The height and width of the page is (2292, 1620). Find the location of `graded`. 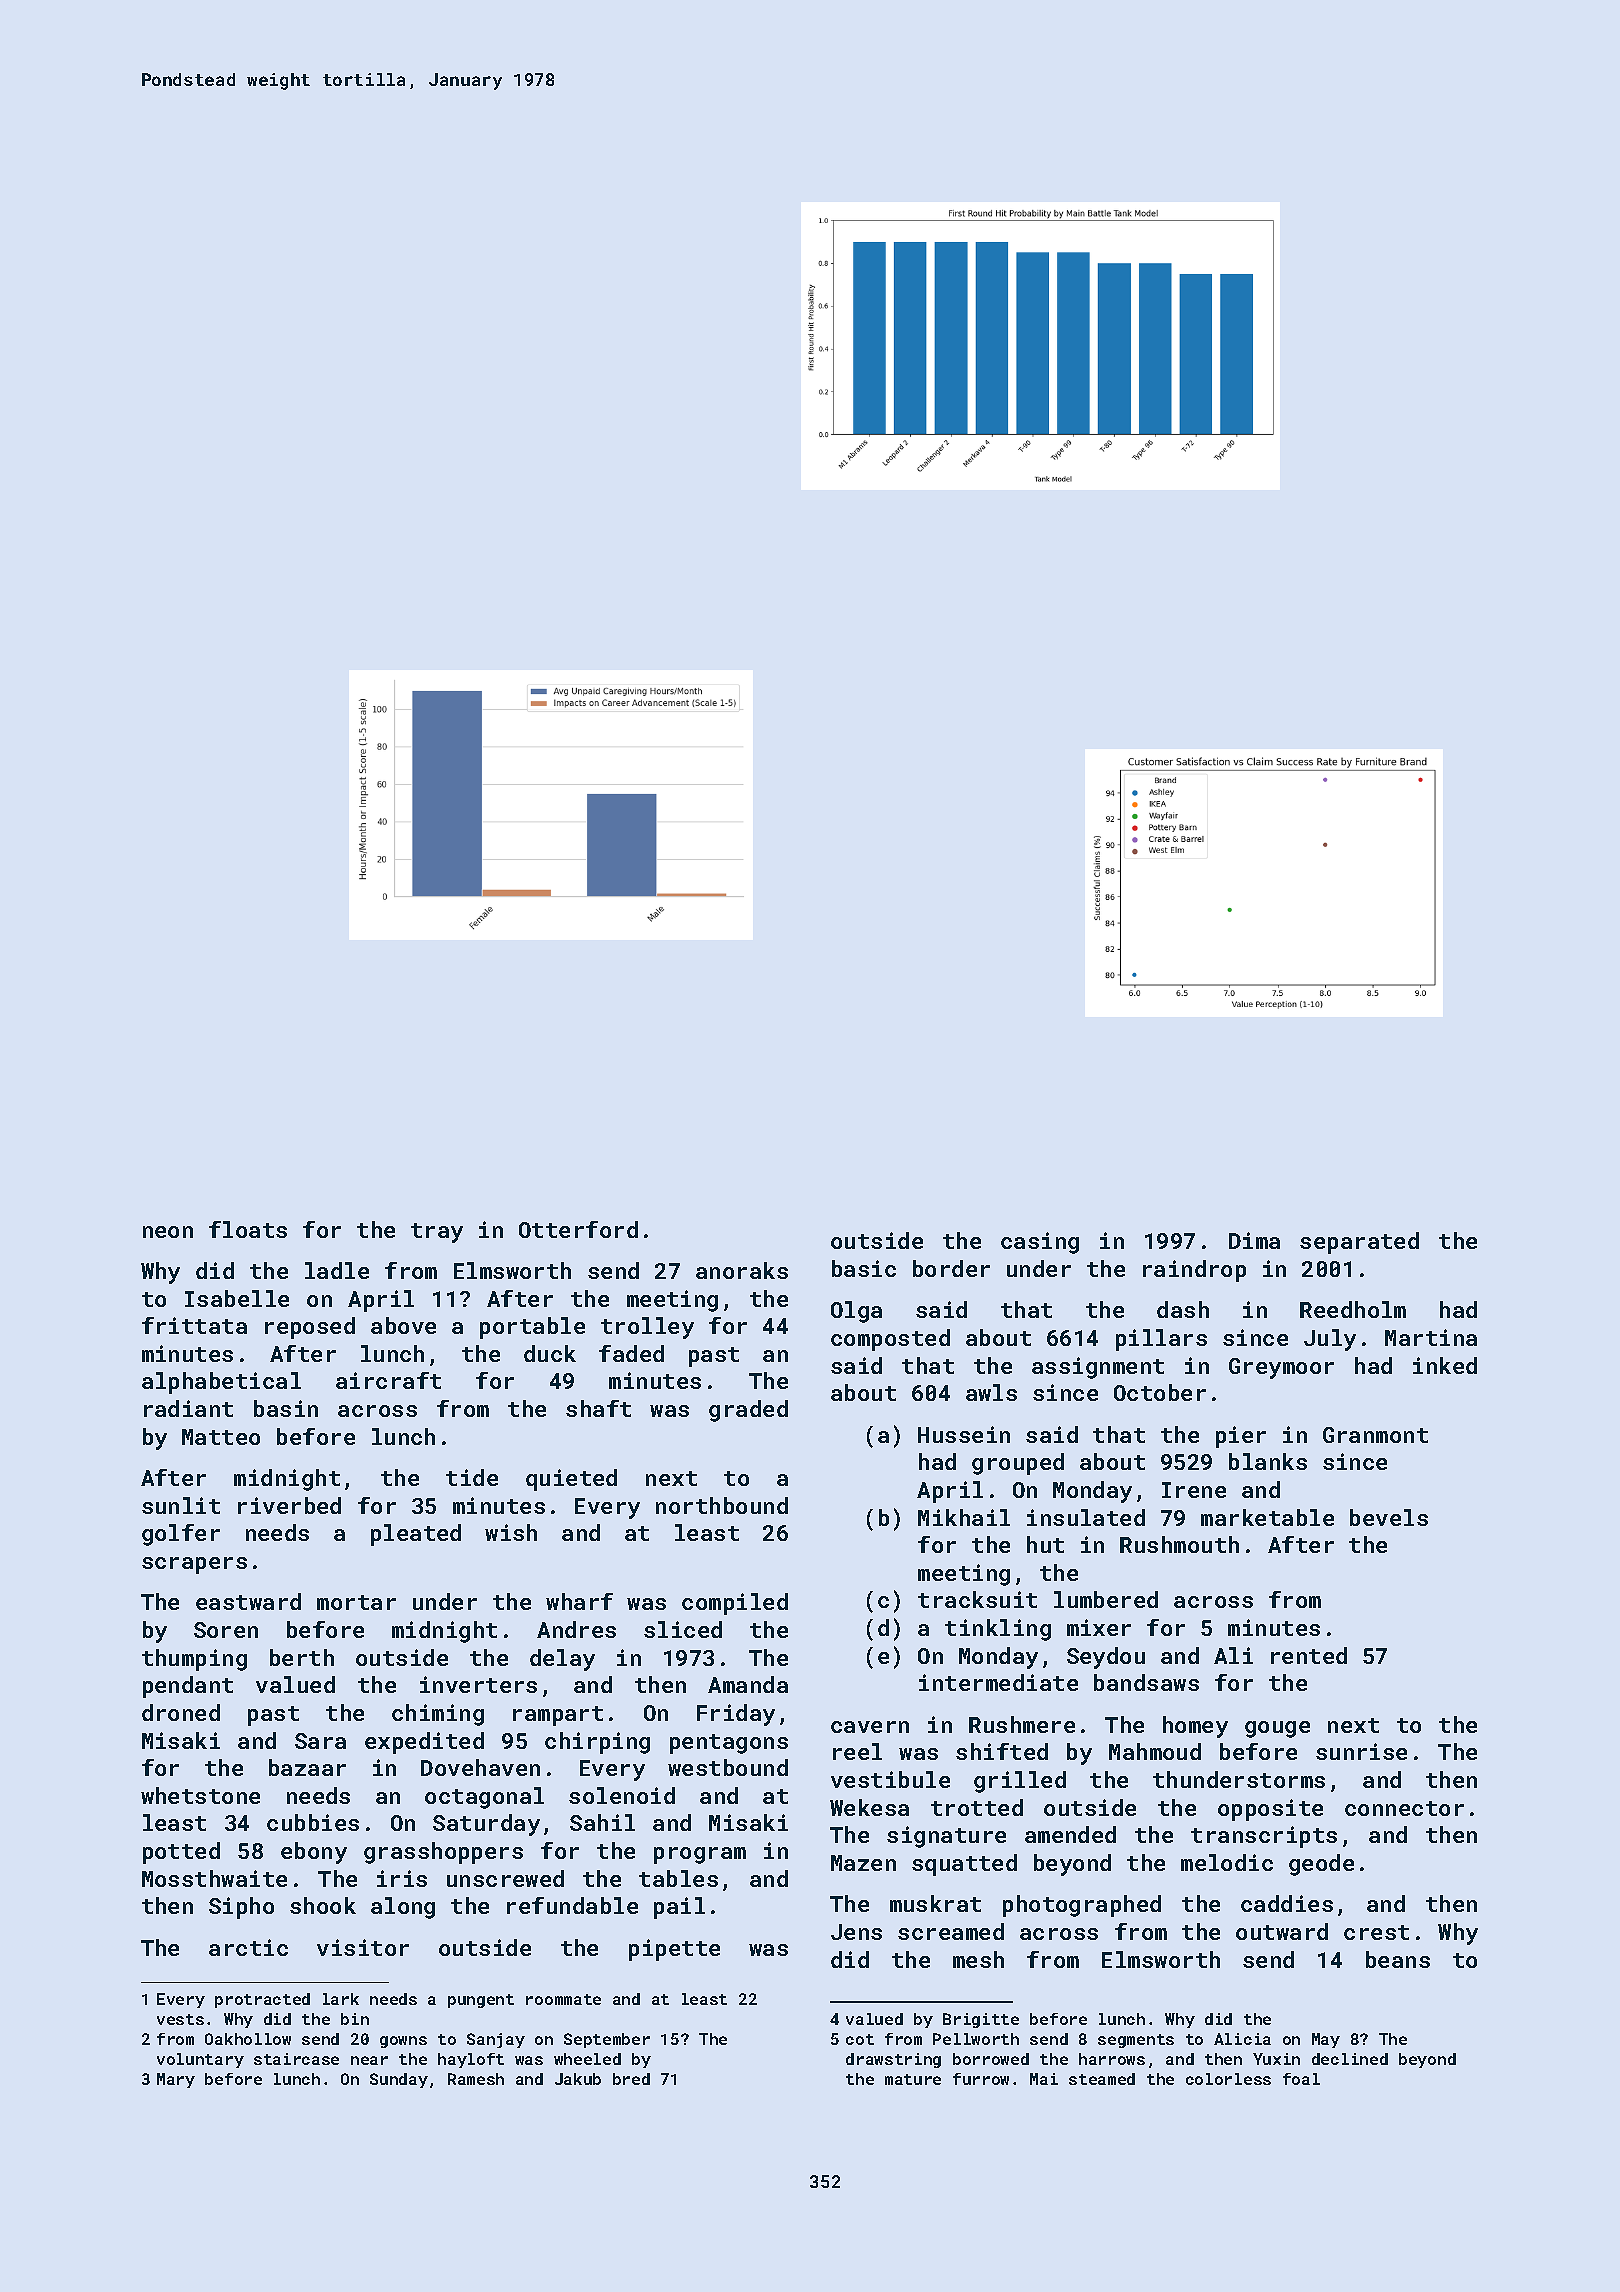

graded is located at coordinates (748, 1411).
